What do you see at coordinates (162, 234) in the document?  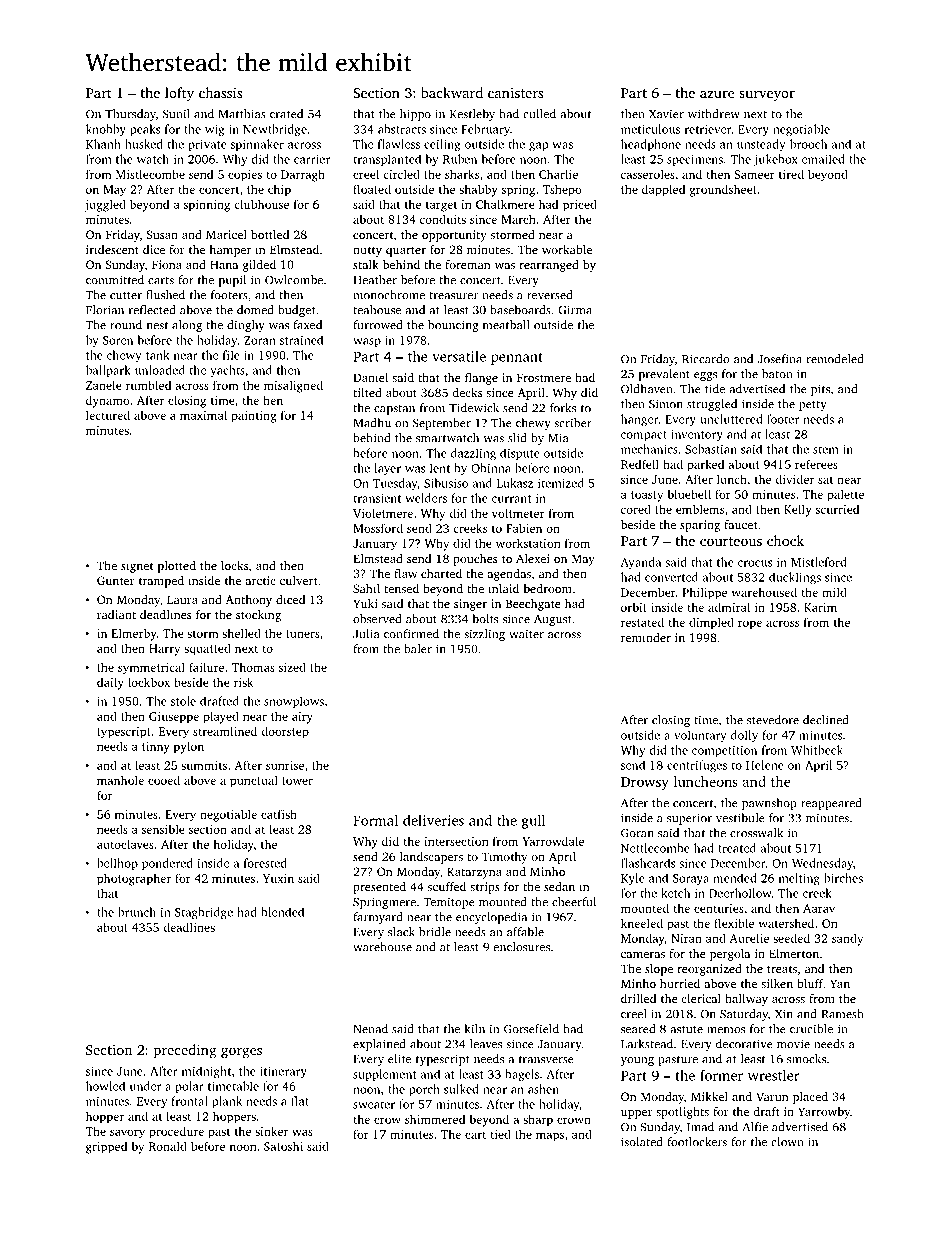 I see `Susan` at bounding box center [162, 234].
